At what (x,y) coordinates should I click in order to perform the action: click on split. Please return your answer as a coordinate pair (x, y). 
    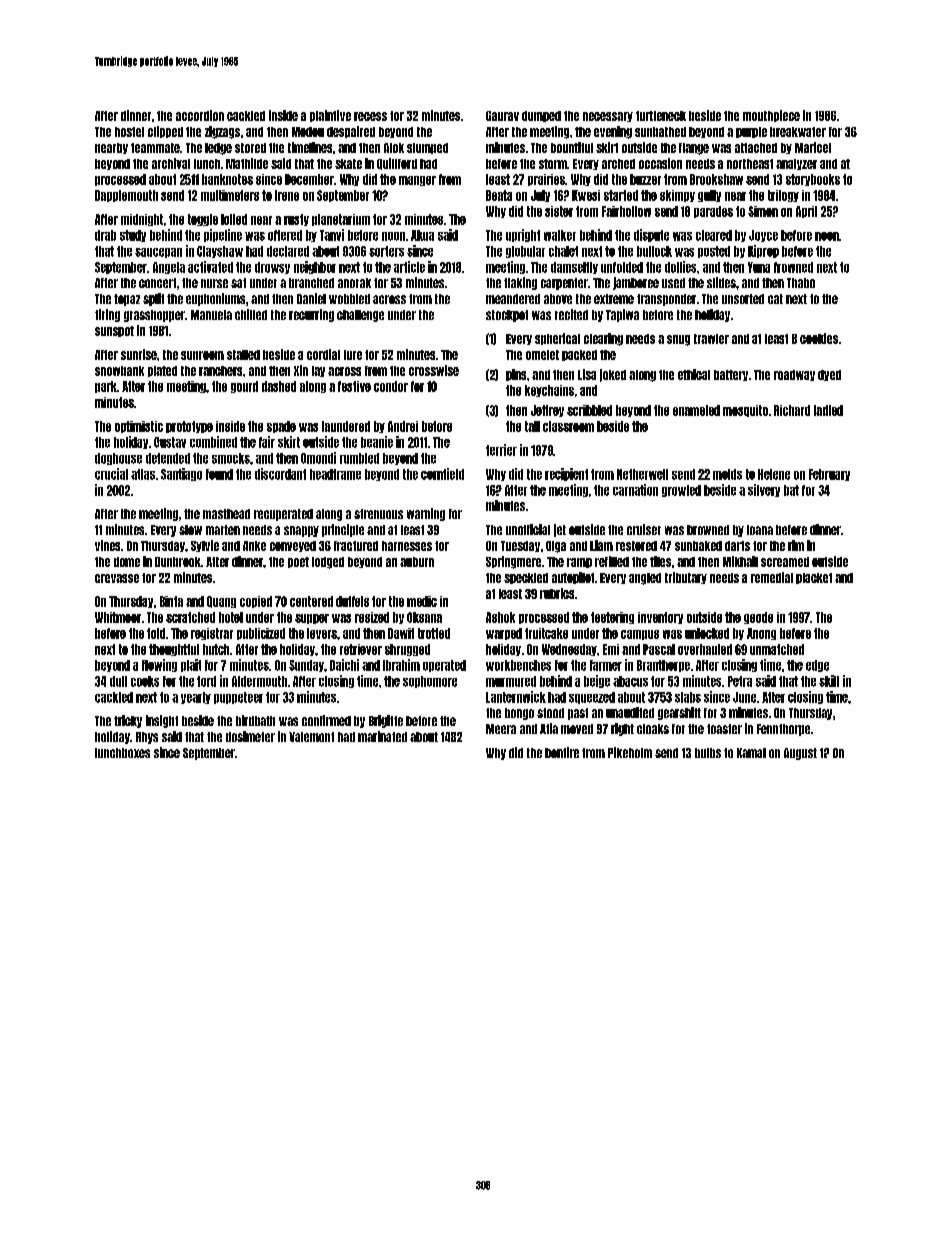
    Looking at the image, I should click on (153, 299).
